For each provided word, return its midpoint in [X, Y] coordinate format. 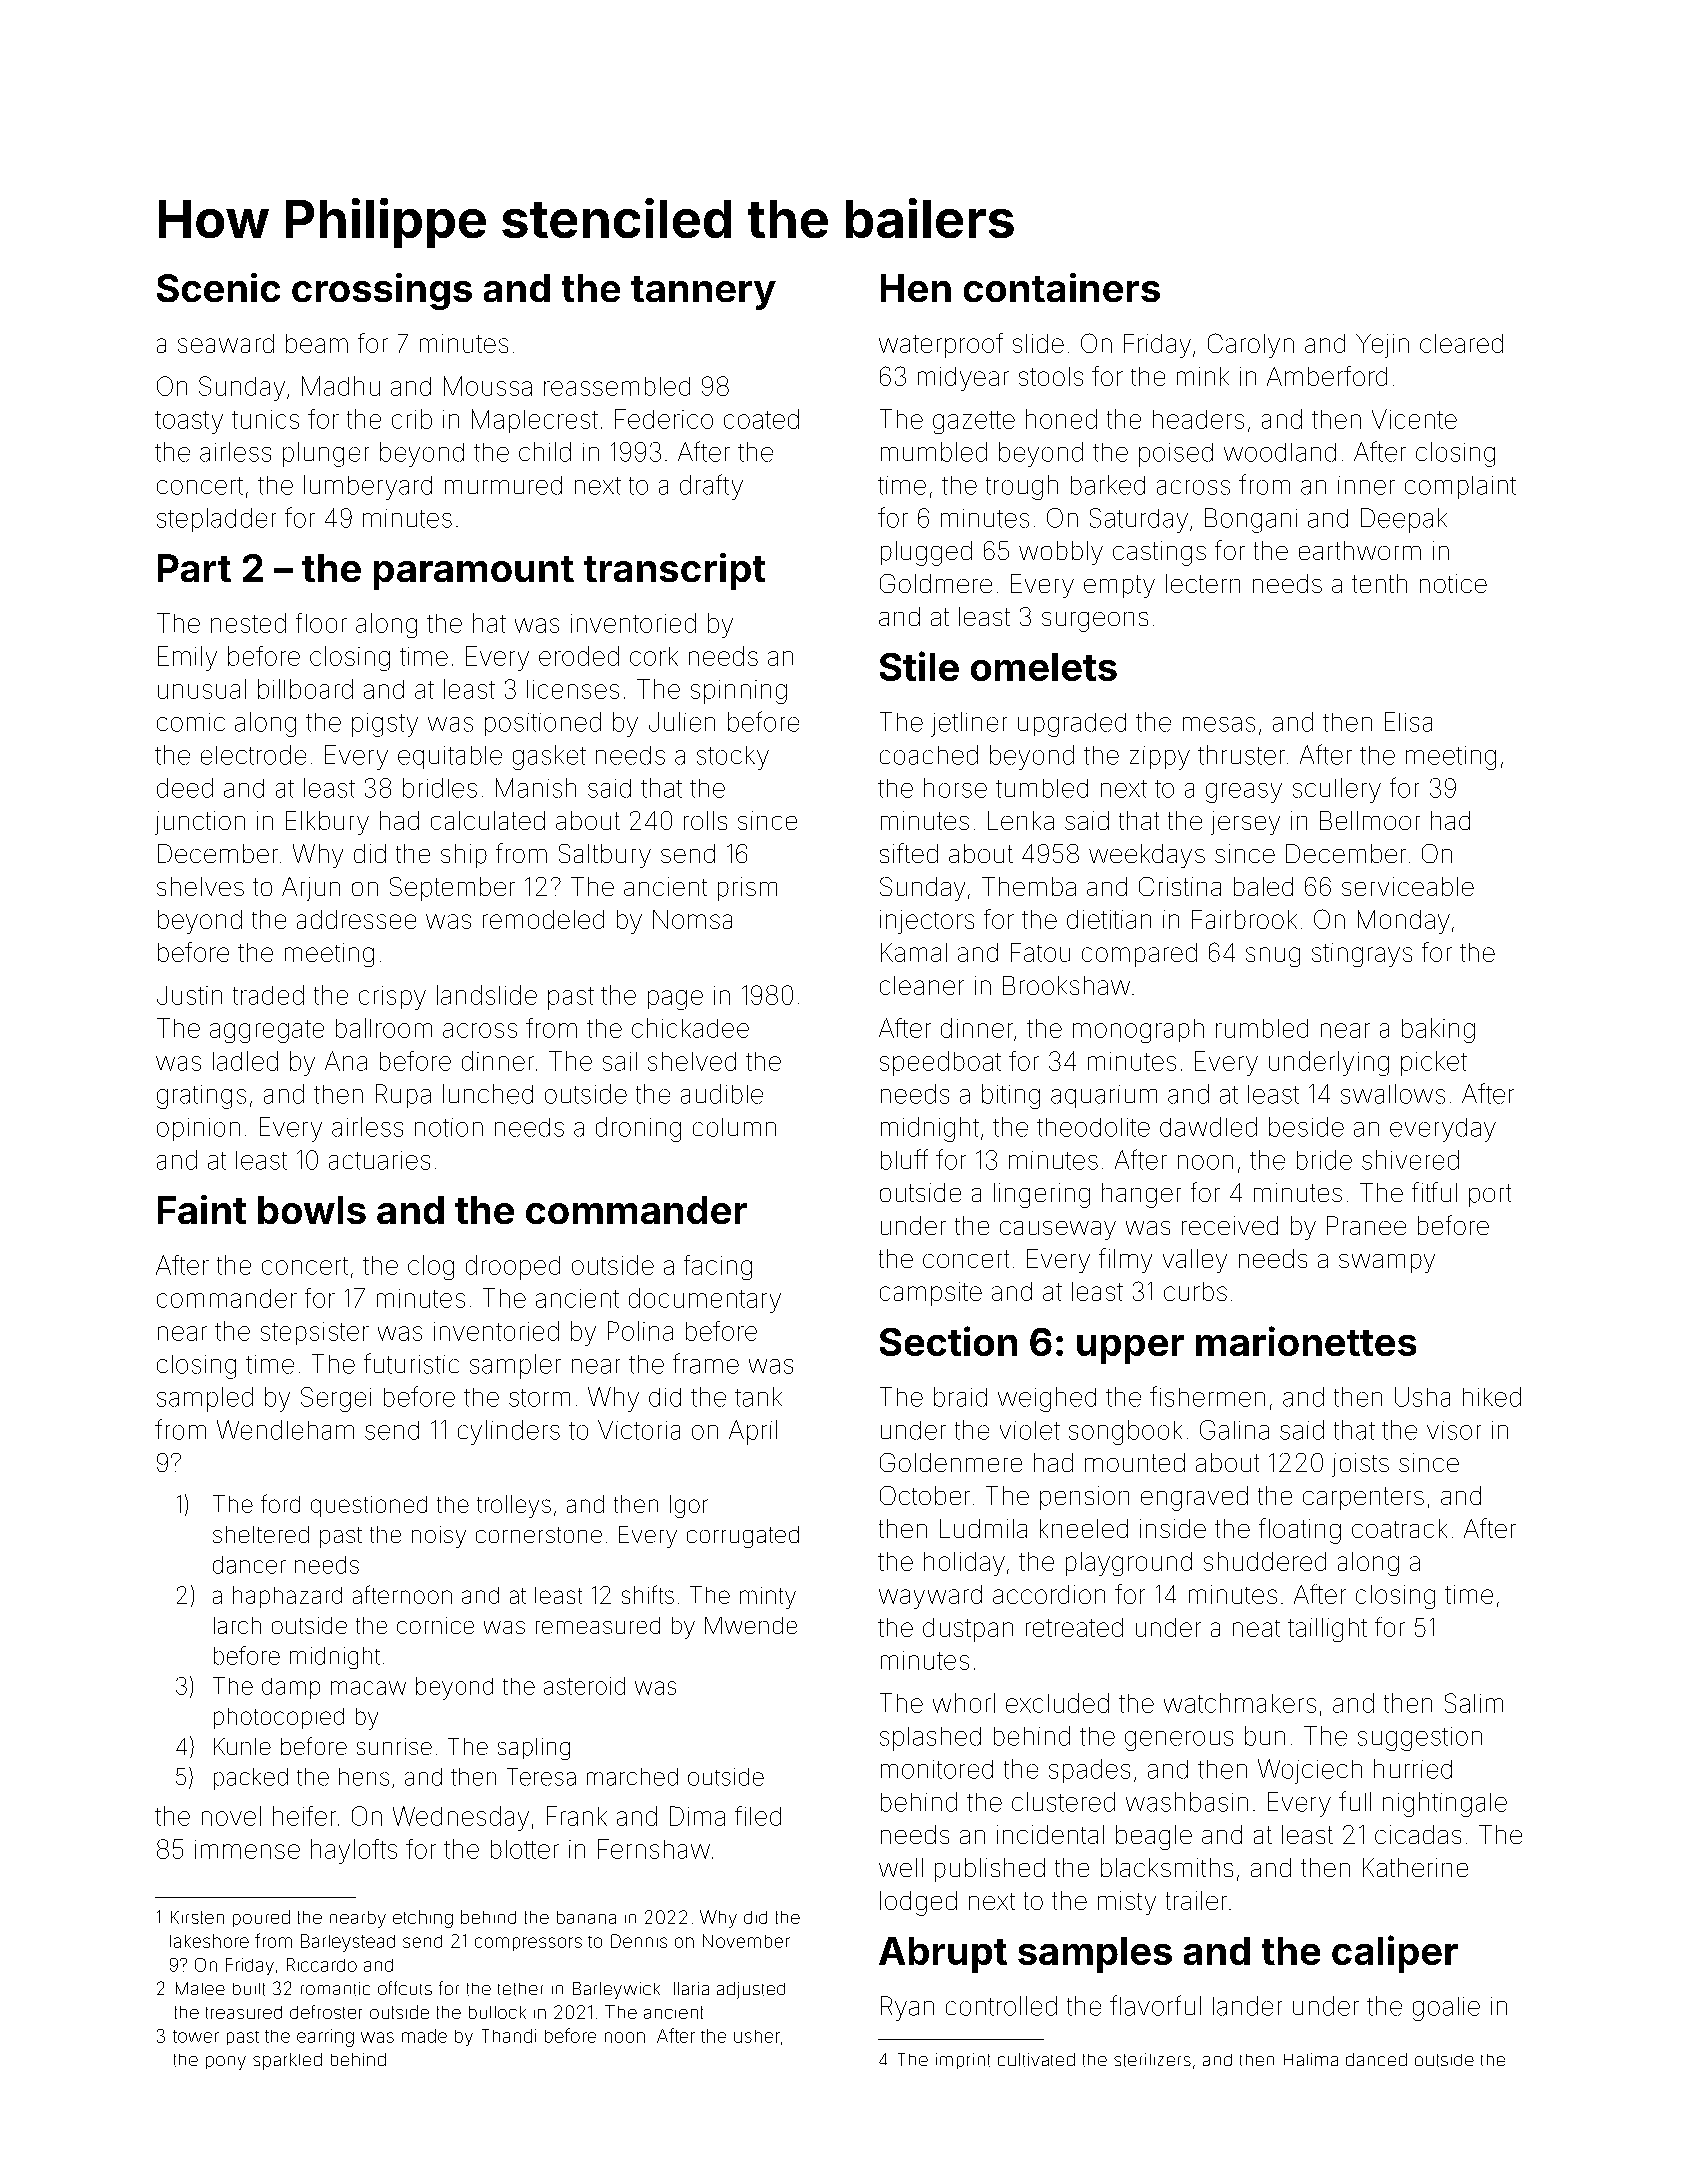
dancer [249, 1565]
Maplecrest [535, 421]
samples [1095, 1955]
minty [768, 1598]
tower [196, 2036]
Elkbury [327, 823]
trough [1022, 487]
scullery [1337, 790]
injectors [927, 922]
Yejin [1382, 346]
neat [1256, 1628]
